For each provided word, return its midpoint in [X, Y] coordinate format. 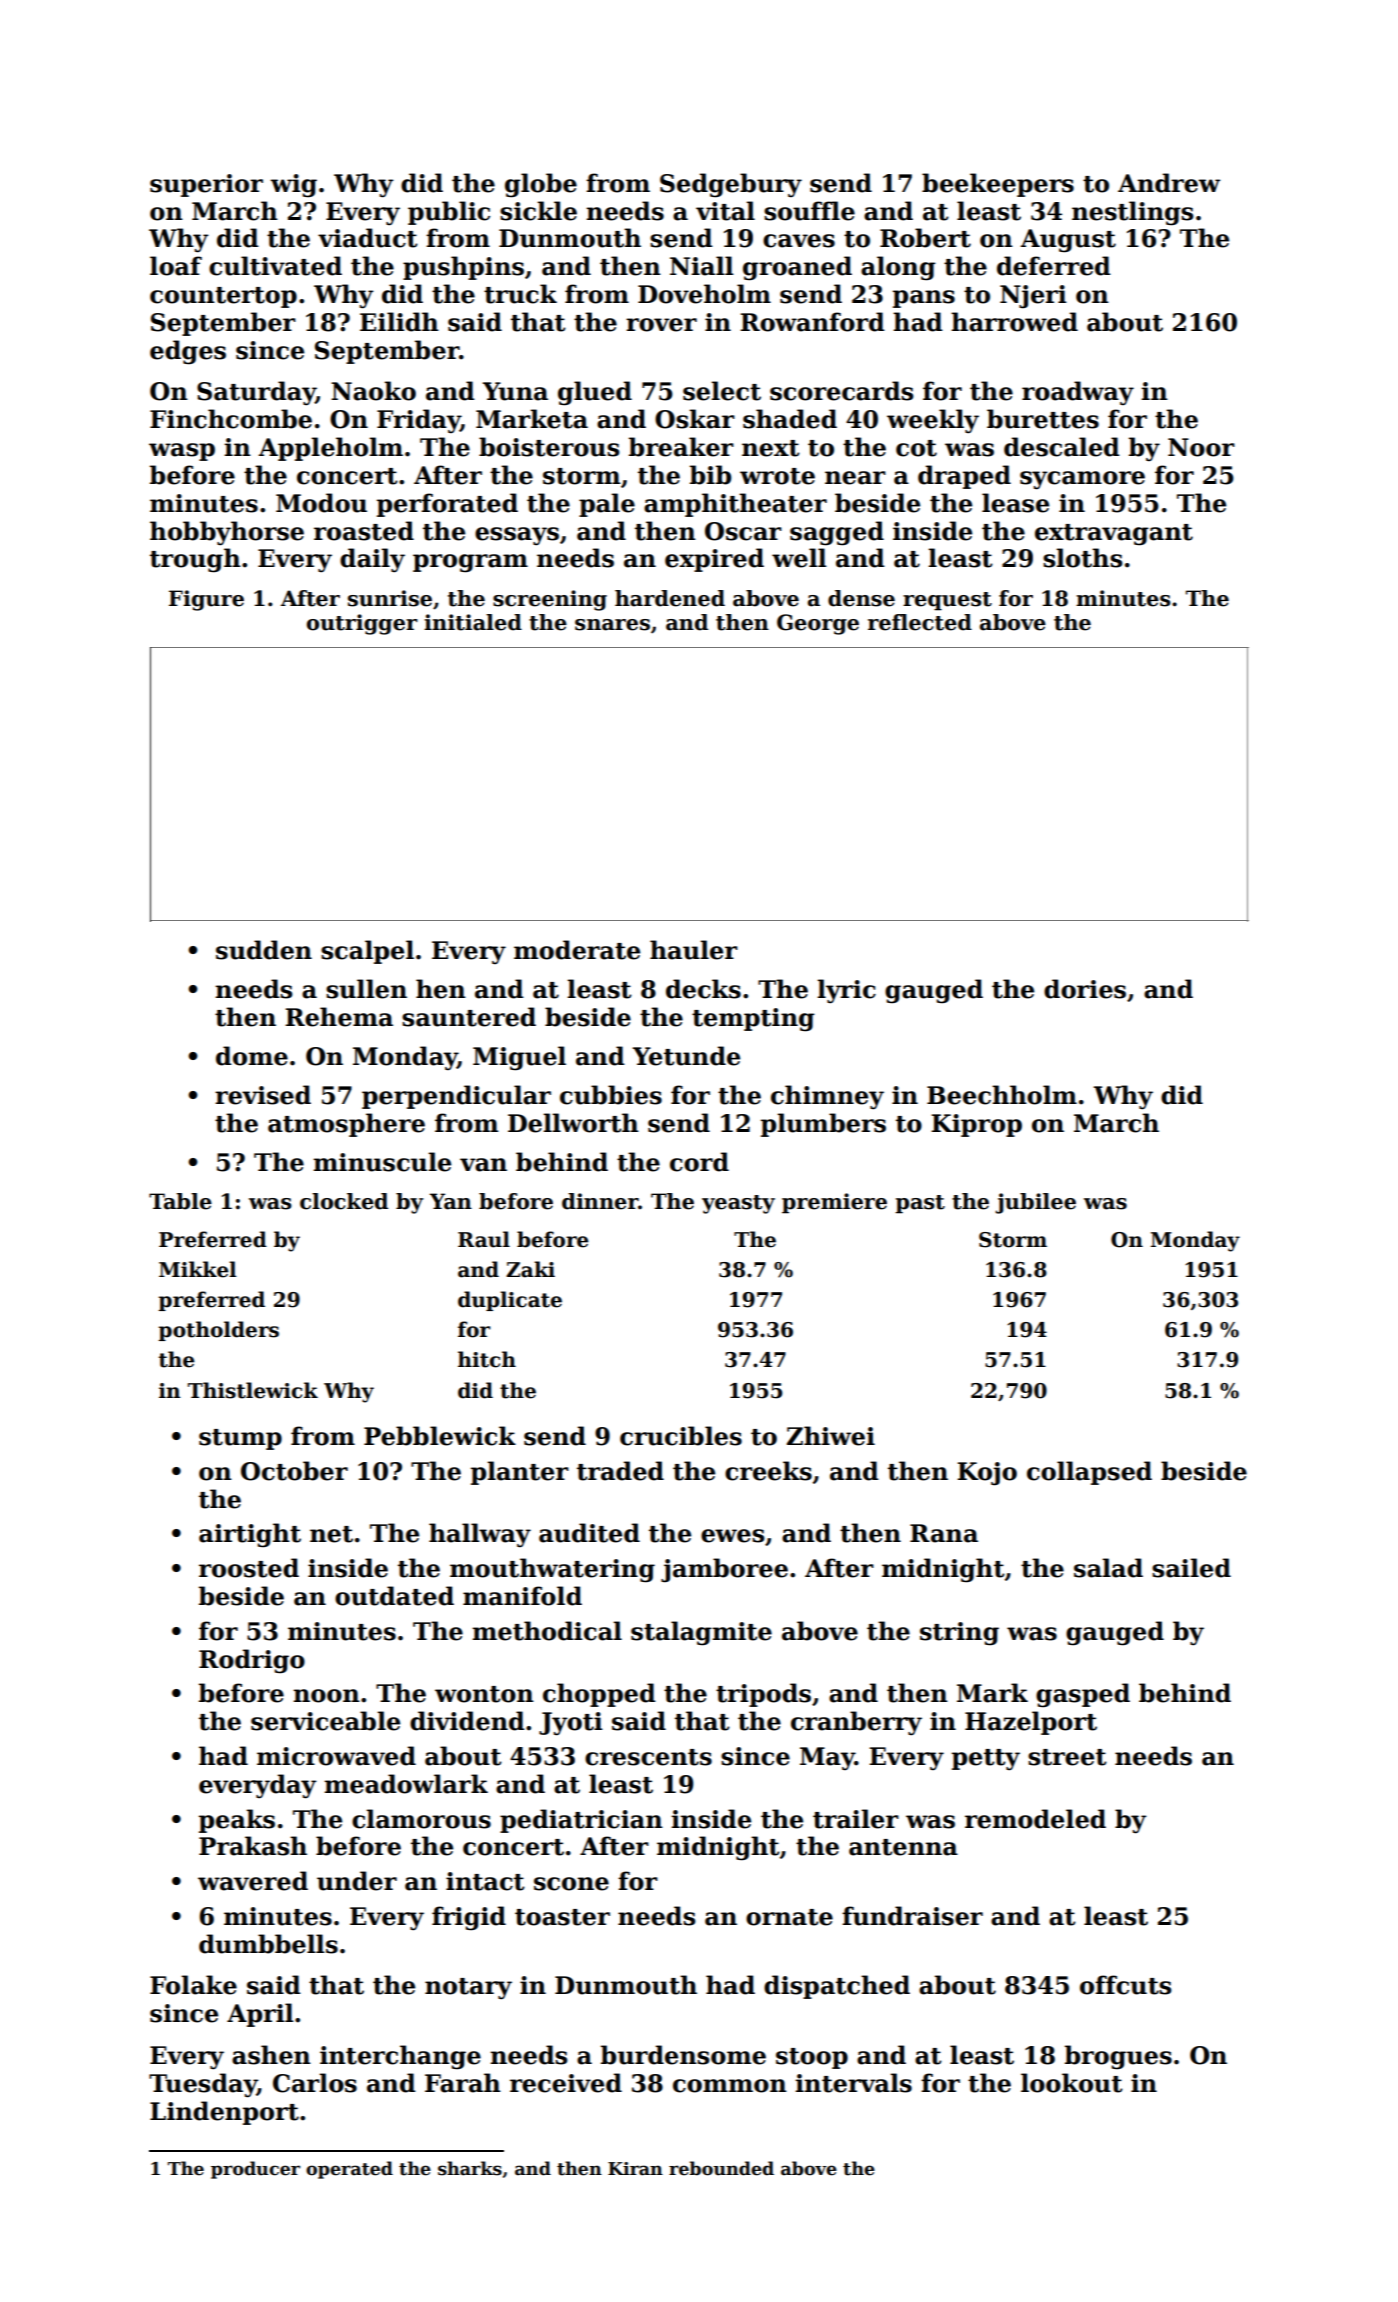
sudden [264, 950]
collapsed [1089, 1473]
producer [255, 2170]
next [771, 448]
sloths [1083, 558]
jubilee [1035, 1203]
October [294, 1471]
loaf [176, 266]
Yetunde [686, 1056]
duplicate [510, 1301]
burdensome [683, 2055]
